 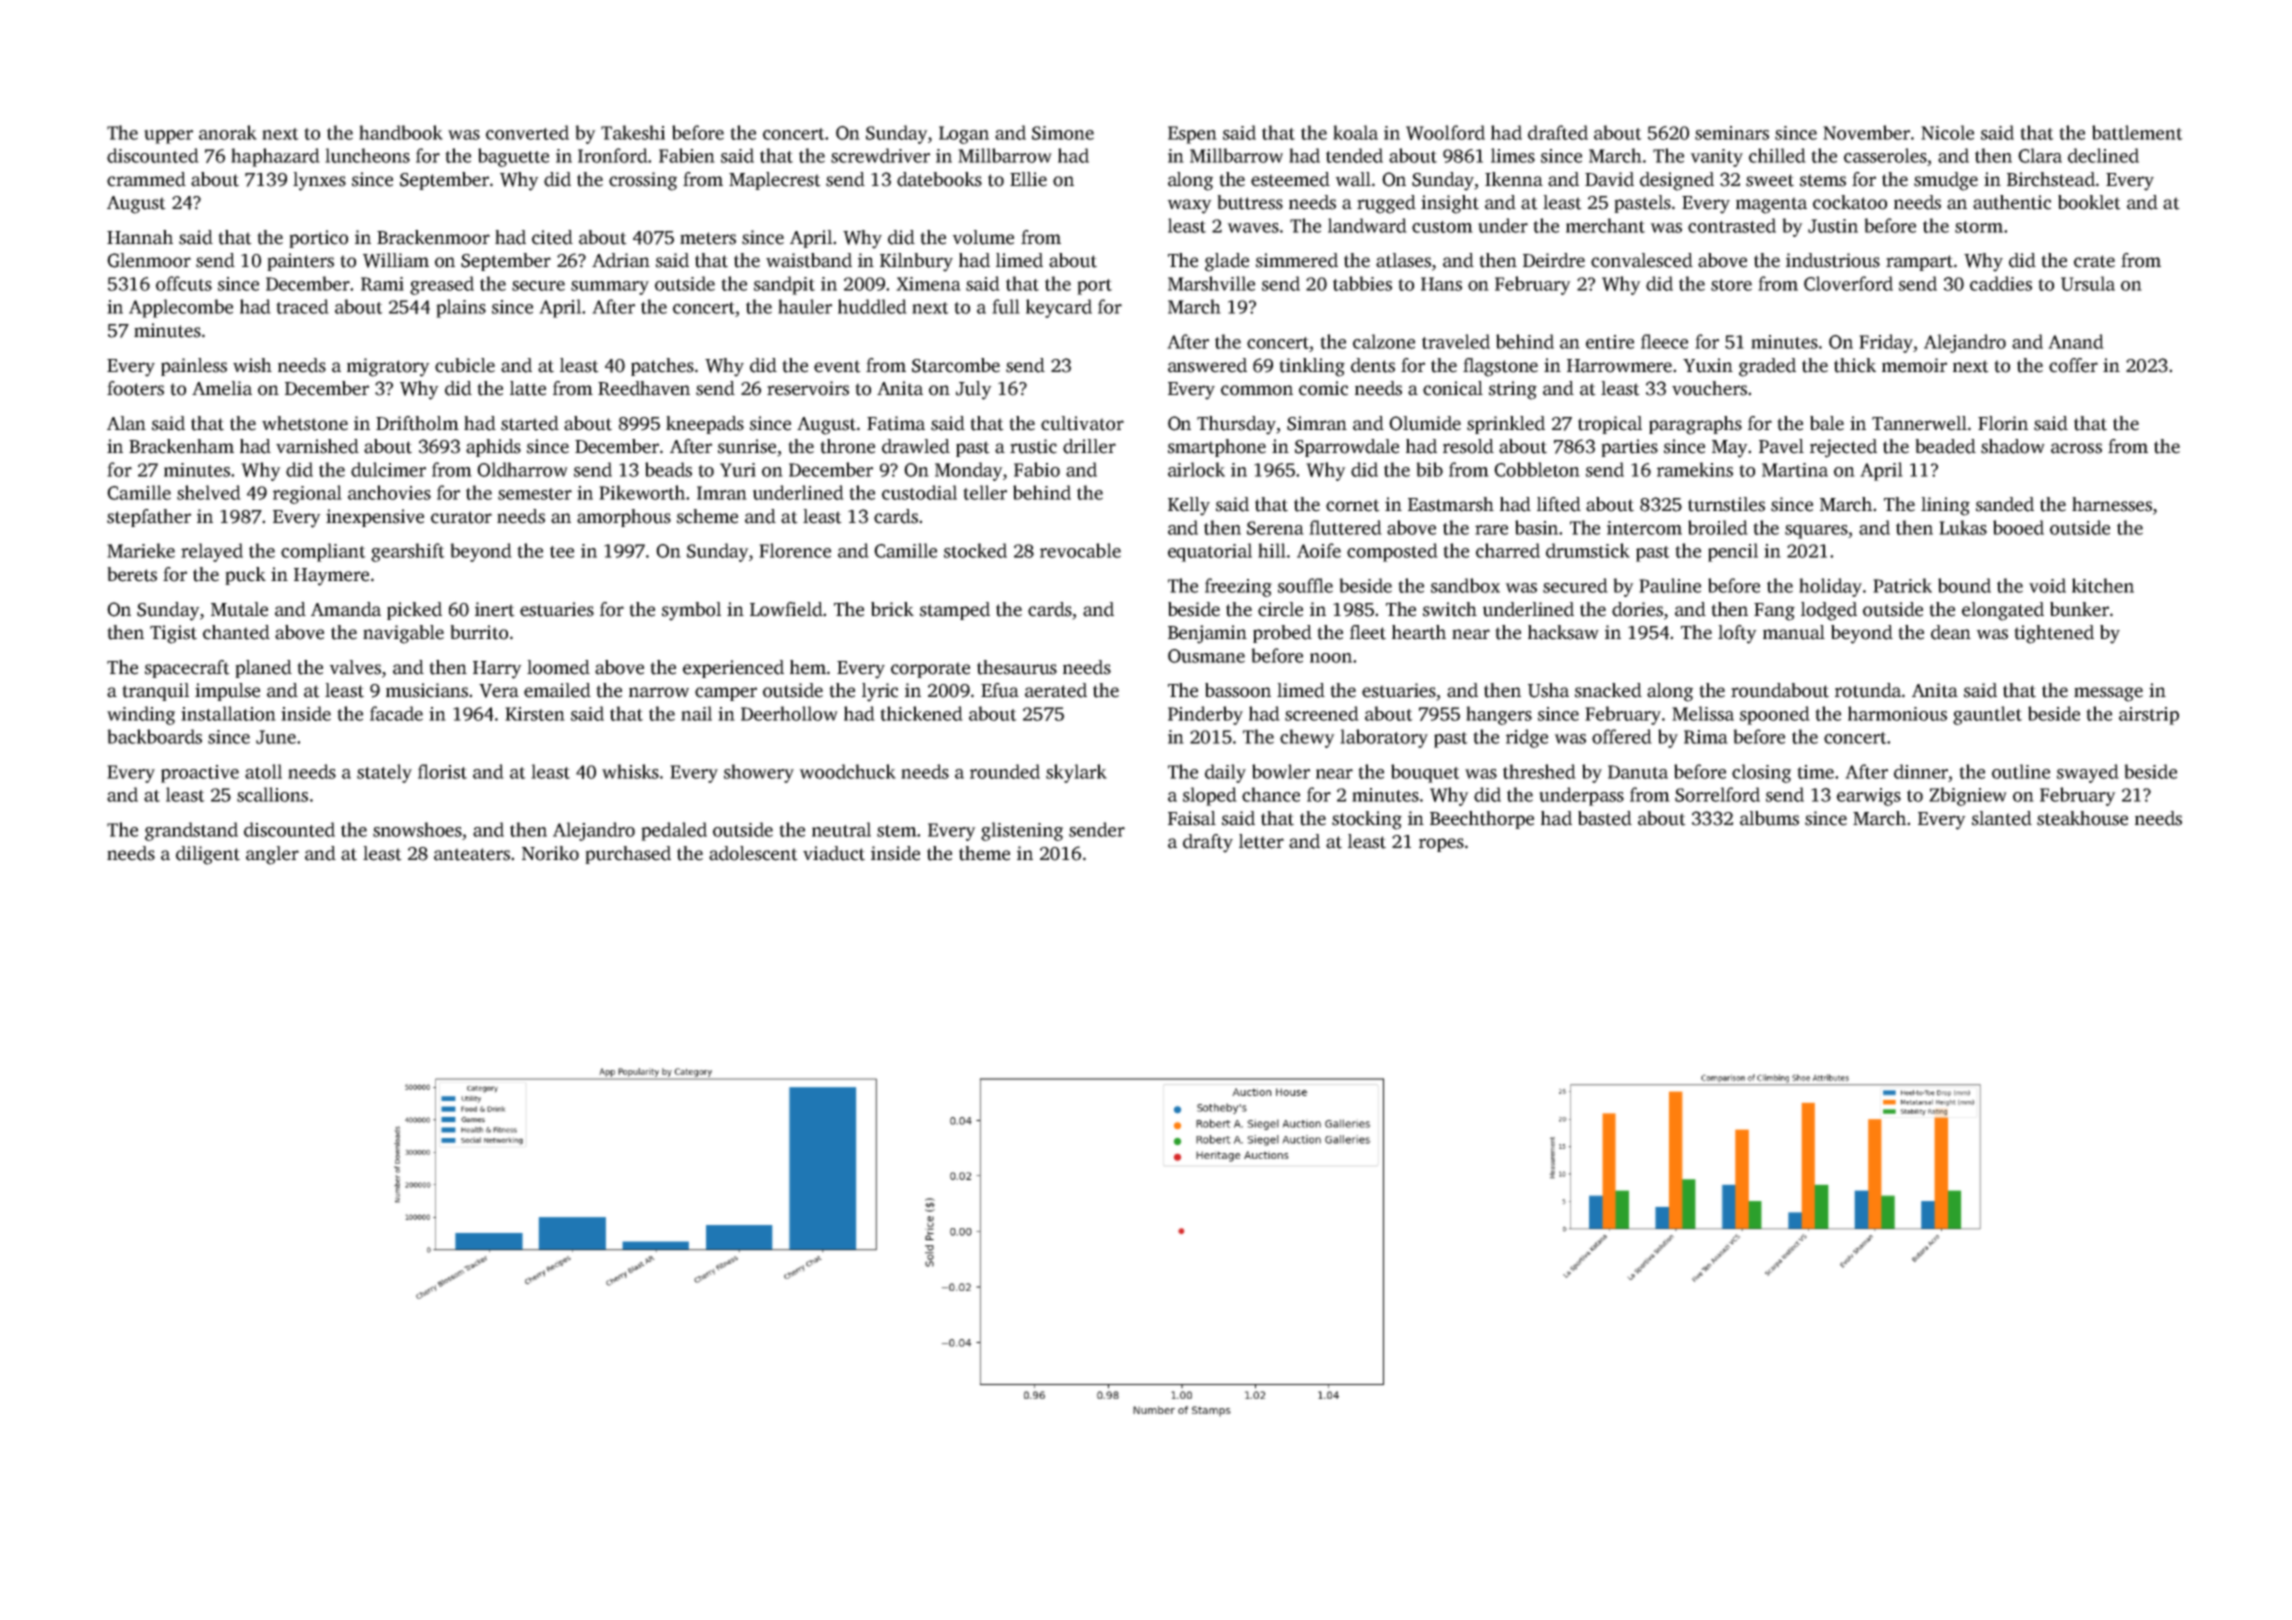 I want to click on Takeshi, so click(x=633, y=132).
